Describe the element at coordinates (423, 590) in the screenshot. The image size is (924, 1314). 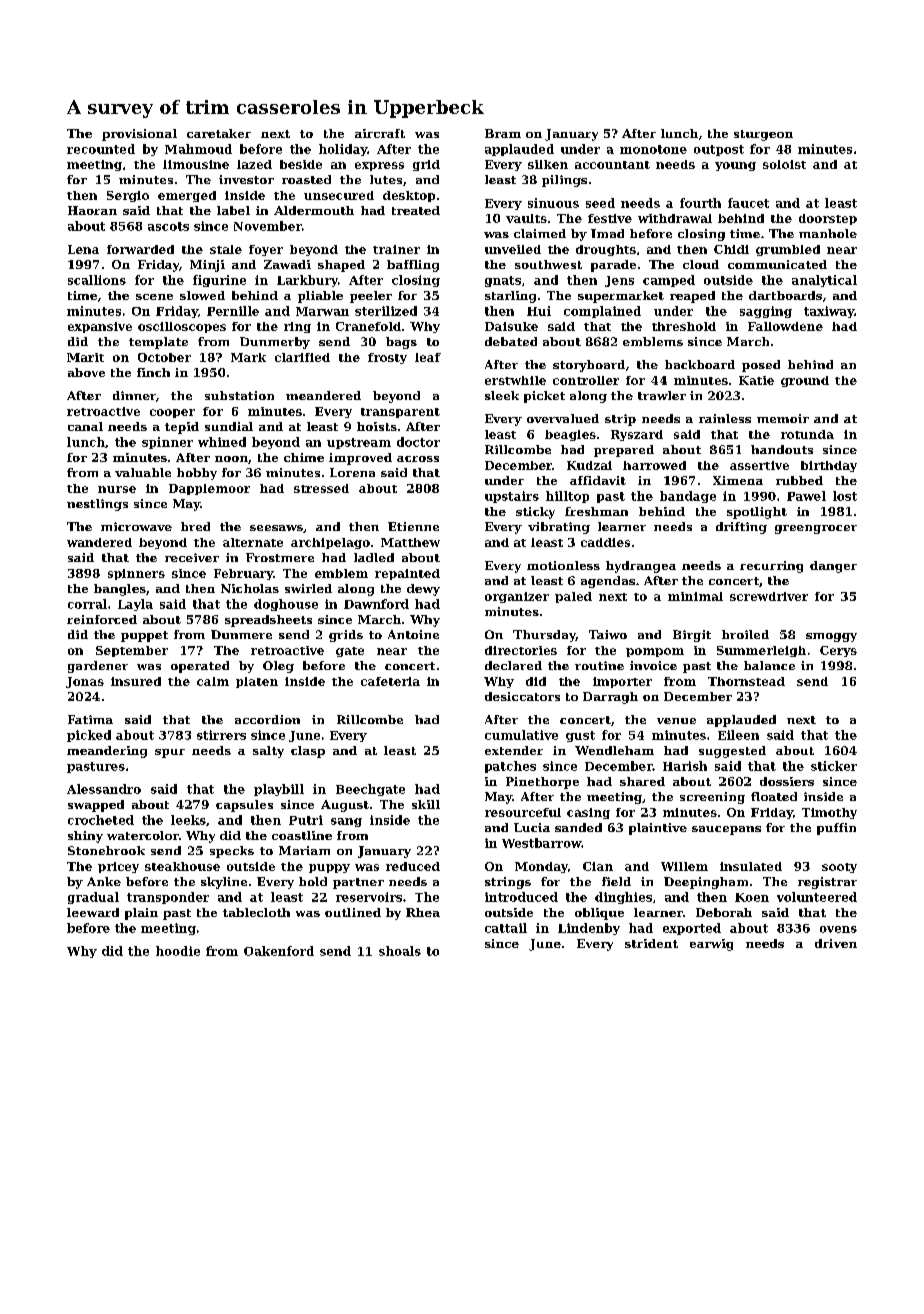
I see `dewy` at that location.
